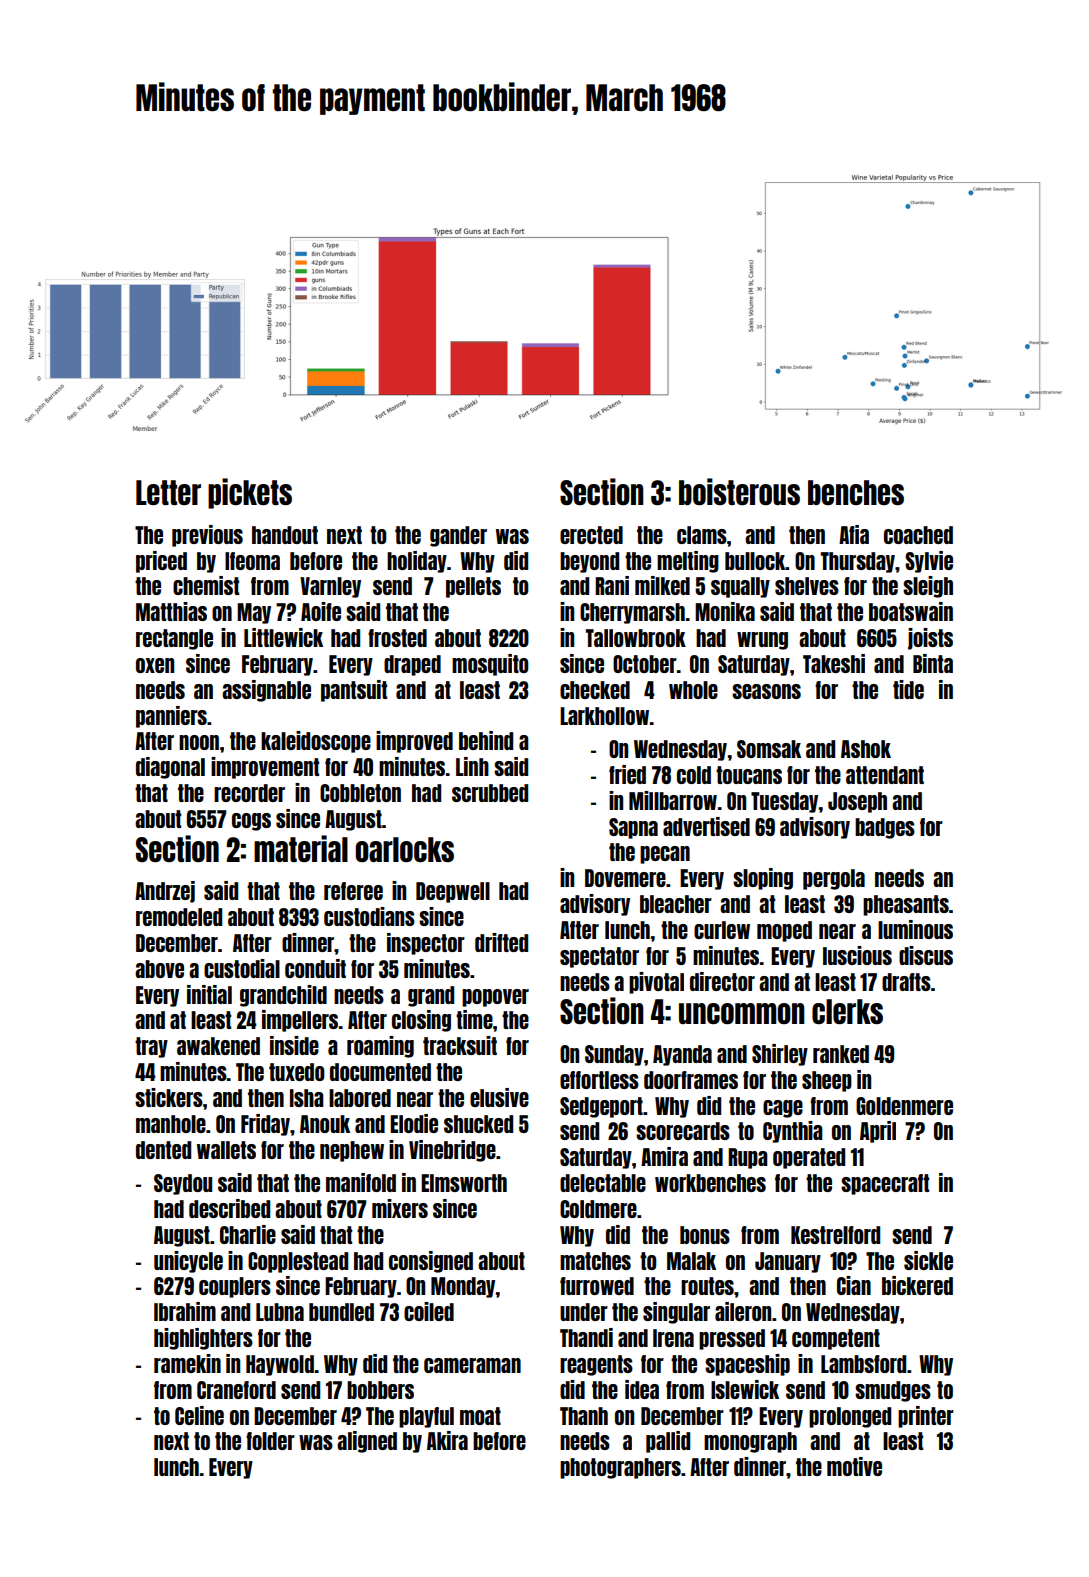 The image size is (1089, 1577). What do you see at coordinates (270, 1441) in the screenshot?
I see `folder` at bounding box center [270, 1441].
